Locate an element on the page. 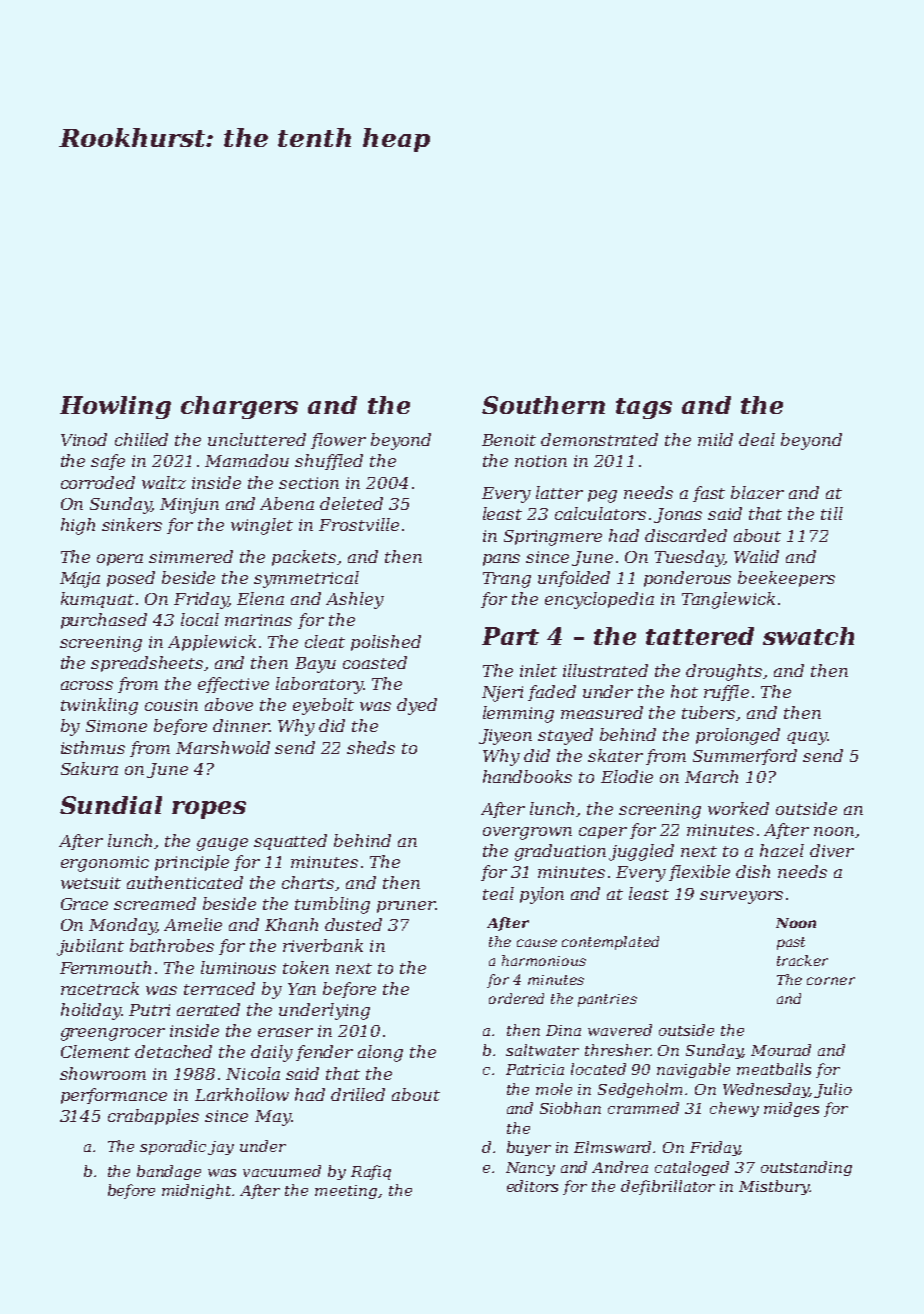  editors is located at coordinates (532, 1186).
